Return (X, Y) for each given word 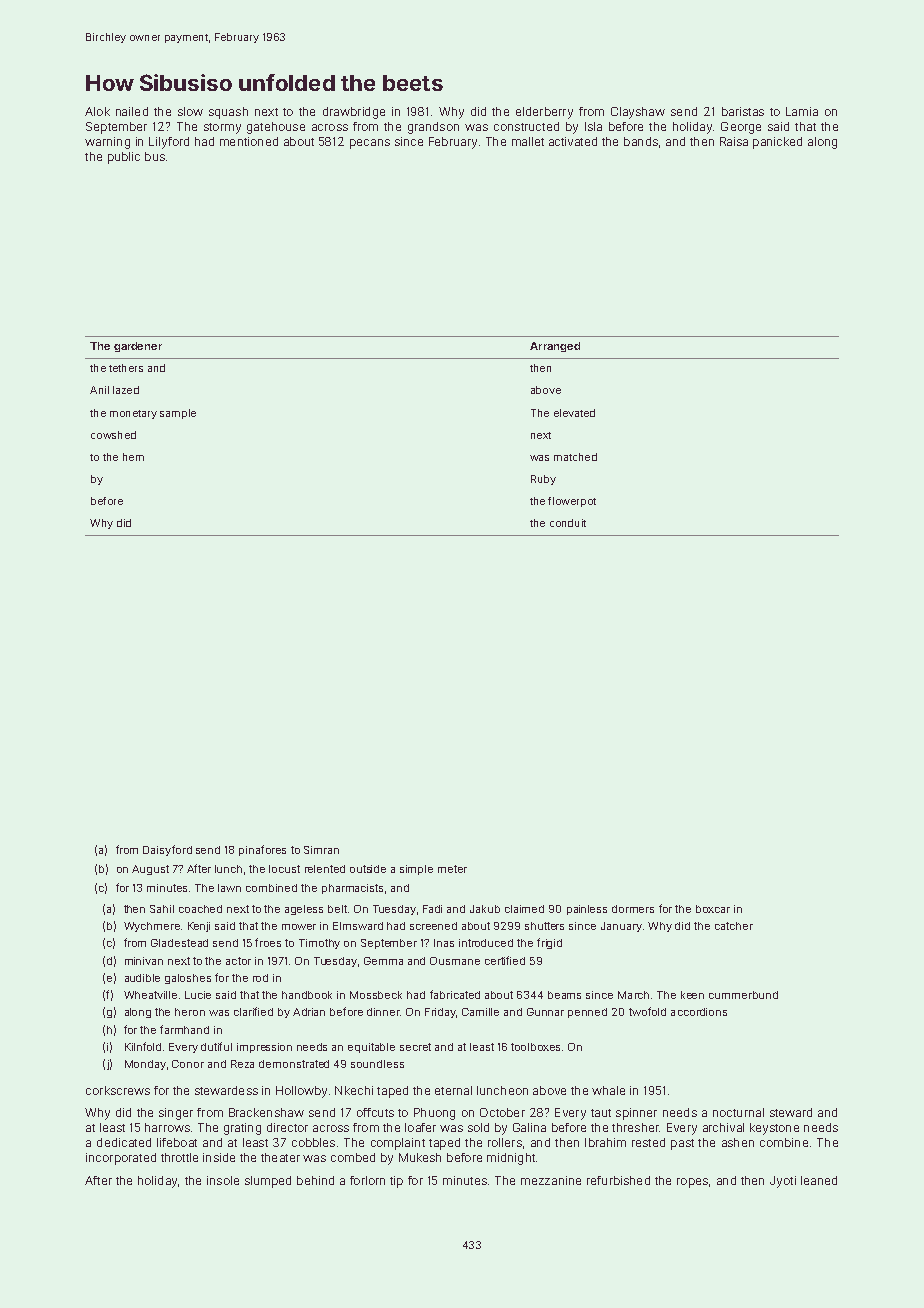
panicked (777, 143)
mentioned (249, 141)
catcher (734, 926)
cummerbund (743, 995)
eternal (453, 1090)
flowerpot (572, 502)
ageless (304, 910)
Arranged (555, 347)
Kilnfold (143, 1046)
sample (178, 414)
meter (452, 869)
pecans (370, 144)
